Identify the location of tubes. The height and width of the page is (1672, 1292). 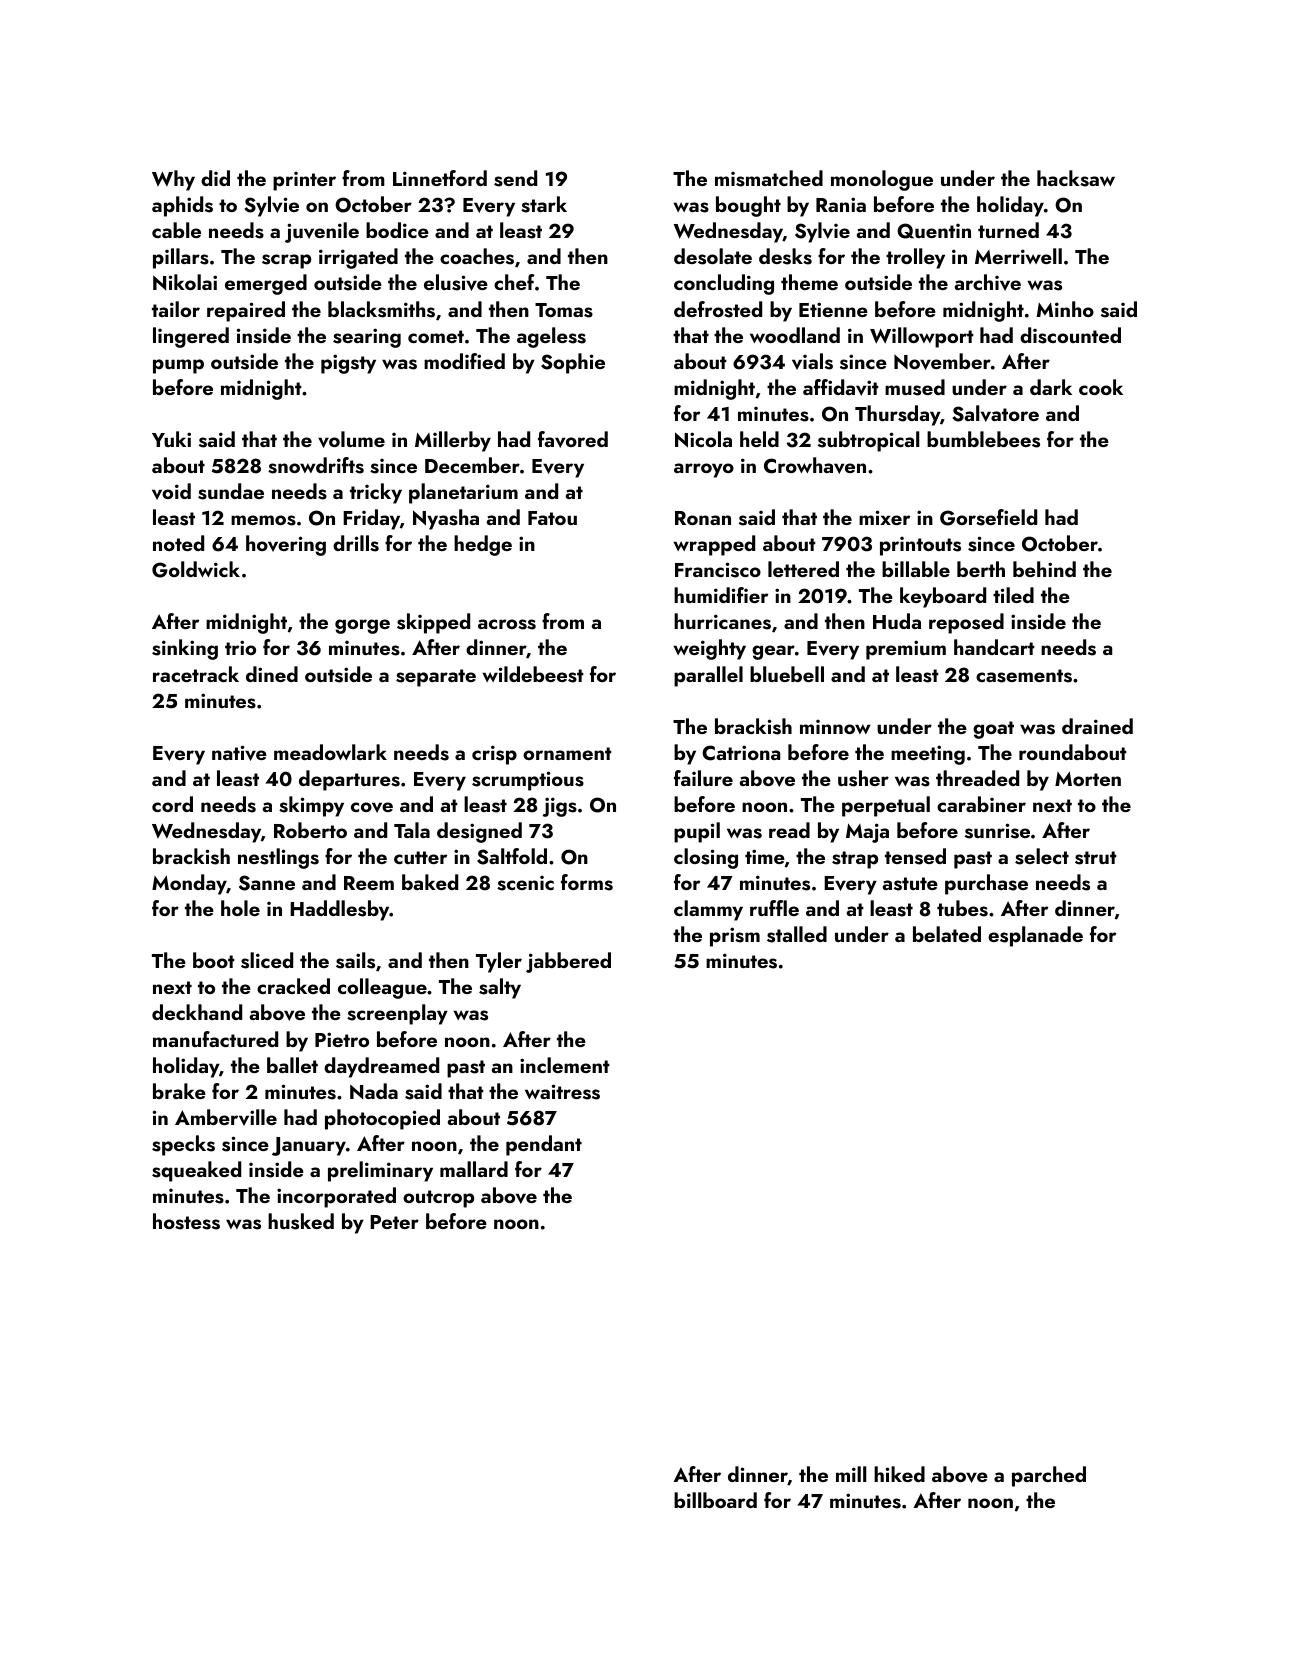
(962, 908).
